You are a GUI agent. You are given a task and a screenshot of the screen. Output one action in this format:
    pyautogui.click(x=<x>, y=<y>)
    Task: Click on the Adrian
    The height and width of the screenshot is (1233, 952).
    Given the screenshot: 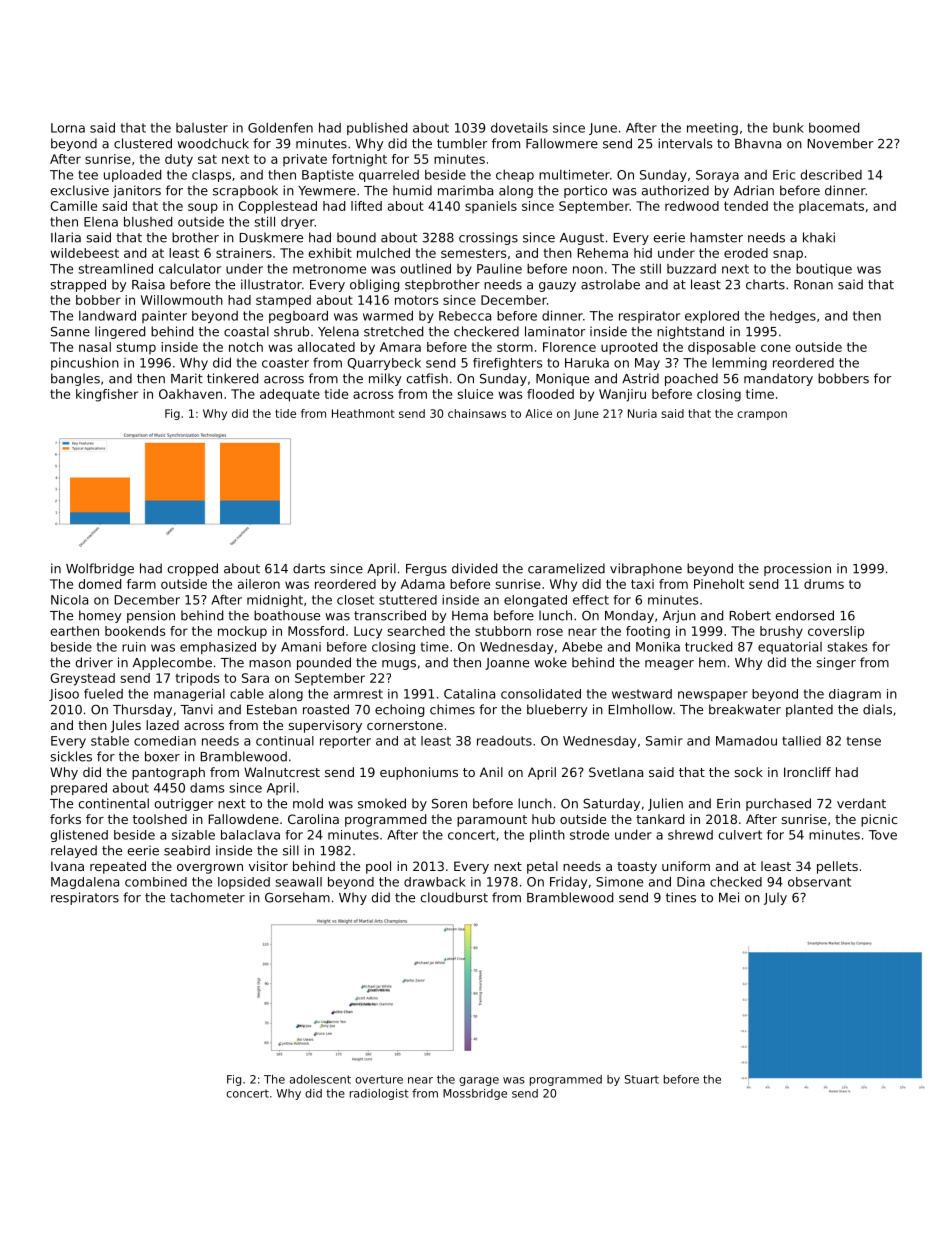 What is the action you would take?
    pyautogui.click(x=754, y=190)
